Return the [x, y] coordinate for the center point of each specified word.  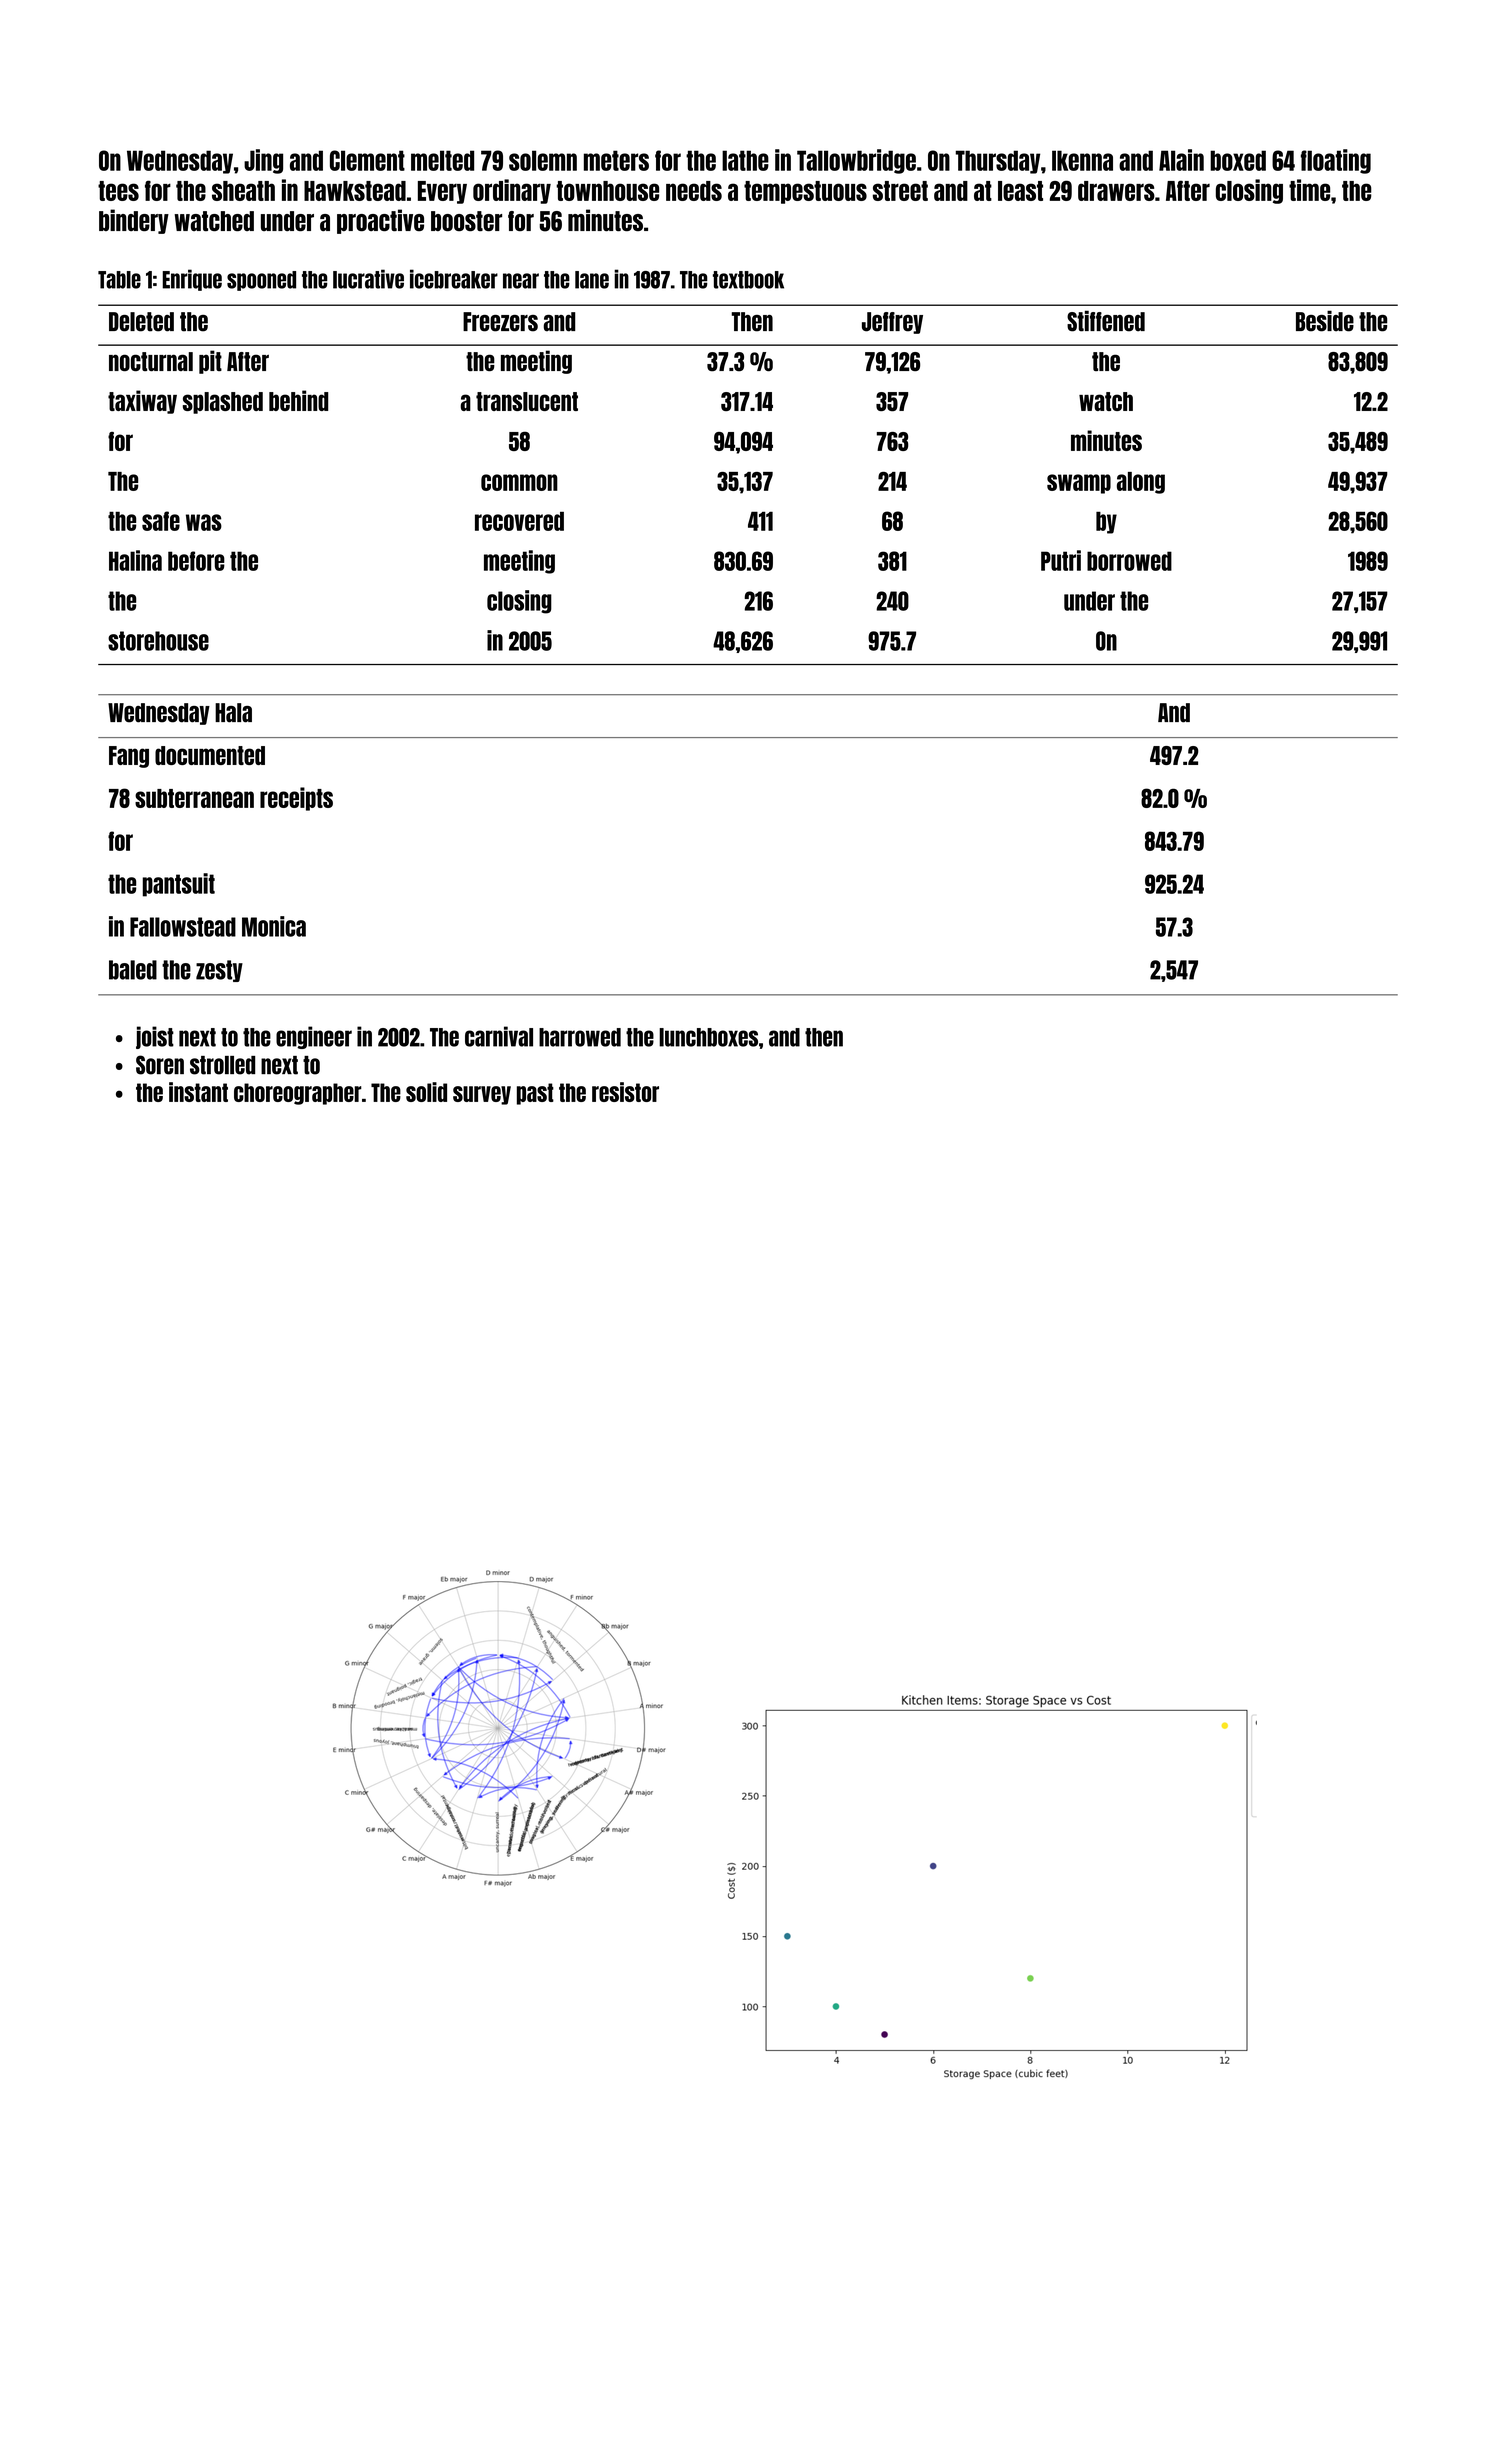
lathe [745, 160]
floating [1336, 161]
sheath [243, 191]
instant [198, 1092]
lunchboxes [708, 1037]
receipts [296, 799]
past [535, 1094]
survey [482, 1095]
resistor [625, 1092]
